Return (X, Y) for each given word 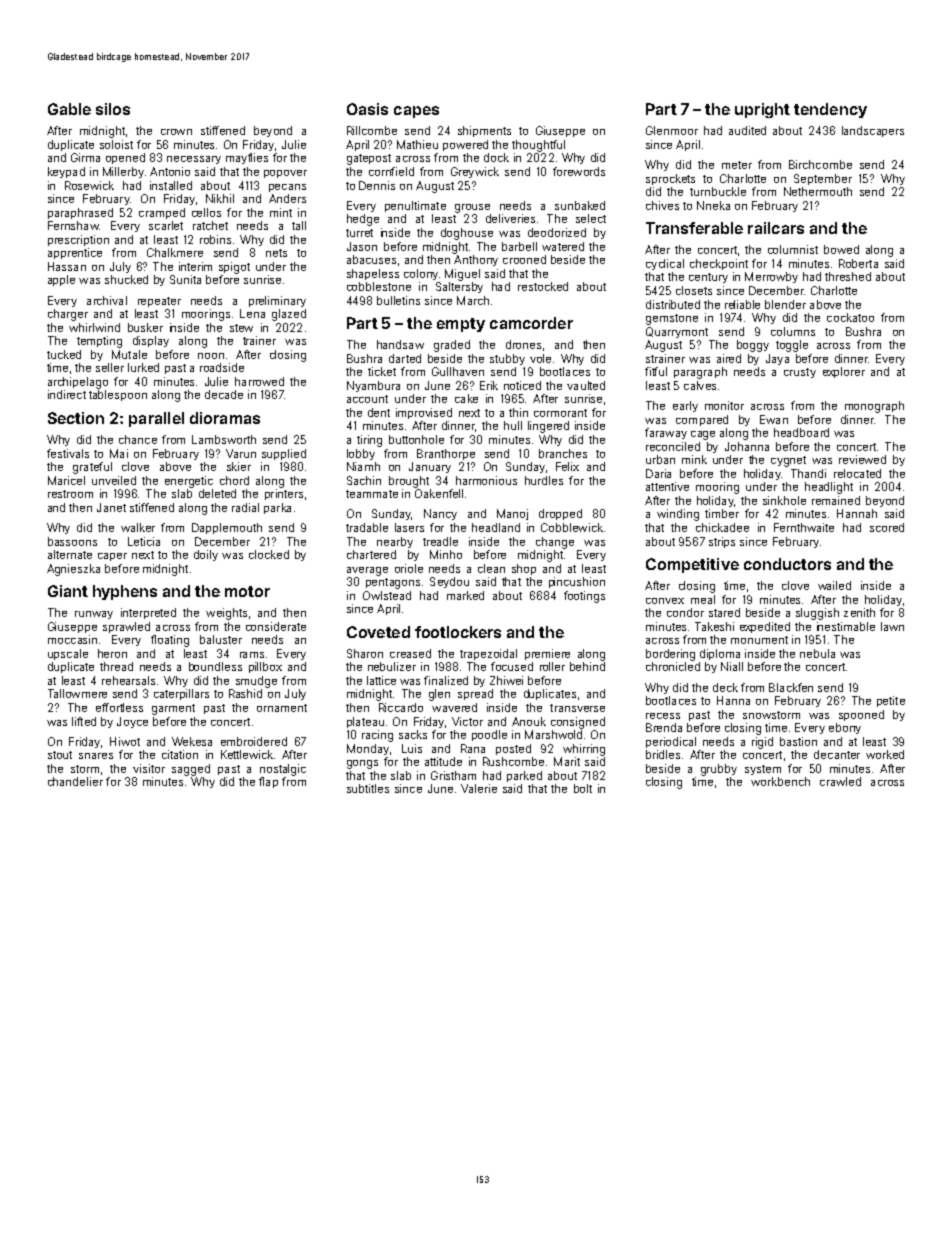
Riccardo (401, 707)
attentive (667, 486)
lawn (892, 626)
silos (113, 109)
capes (416, 112)
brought (409, 482)
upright (762, 110)
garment (173, 709)
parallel (156, 419)
